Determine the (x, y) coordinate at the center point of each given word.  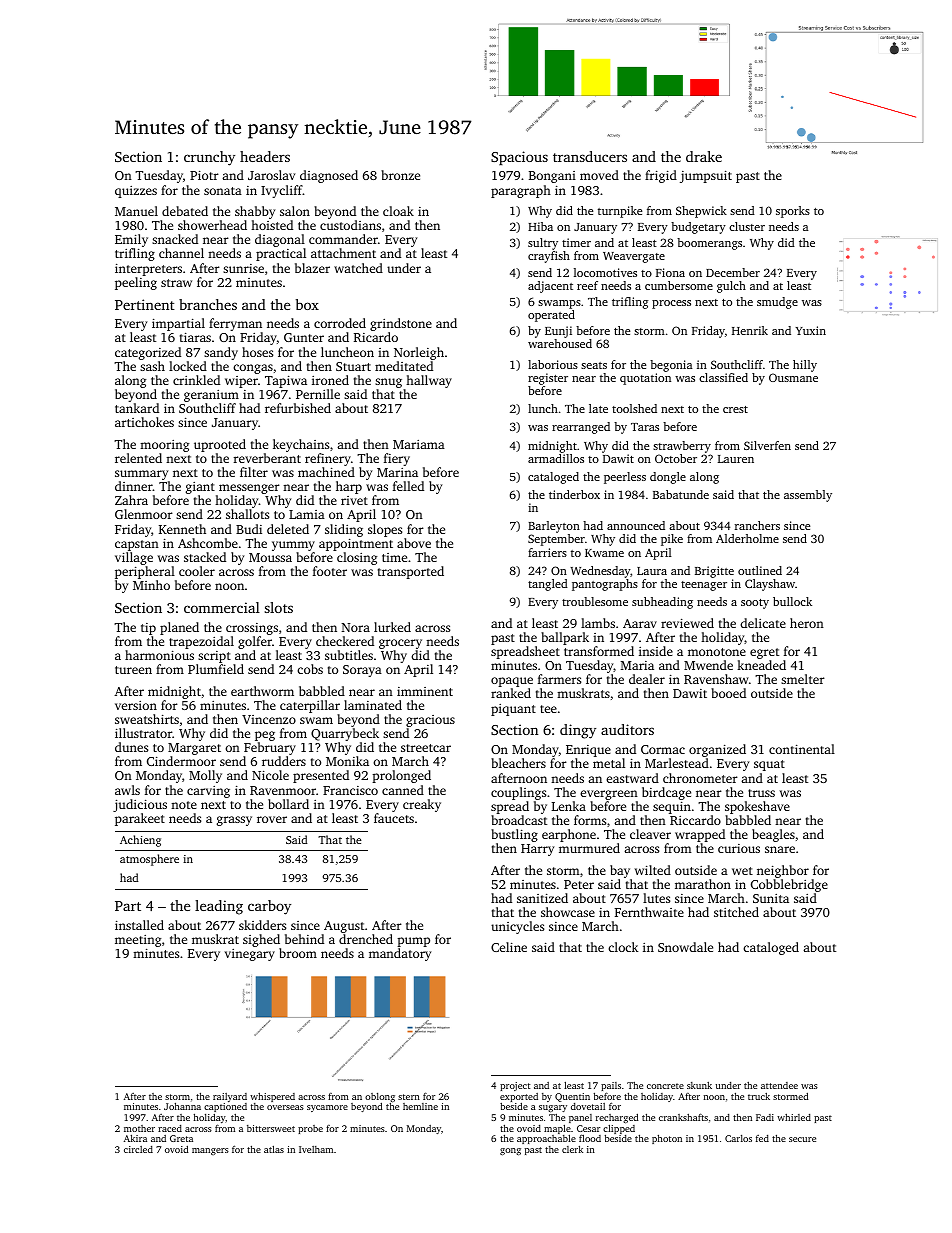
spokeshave (757, 807)
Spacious (519, 158)
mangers (210, 1151)
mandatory (400, 954)
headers (265, 156)
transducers (590, 156)
